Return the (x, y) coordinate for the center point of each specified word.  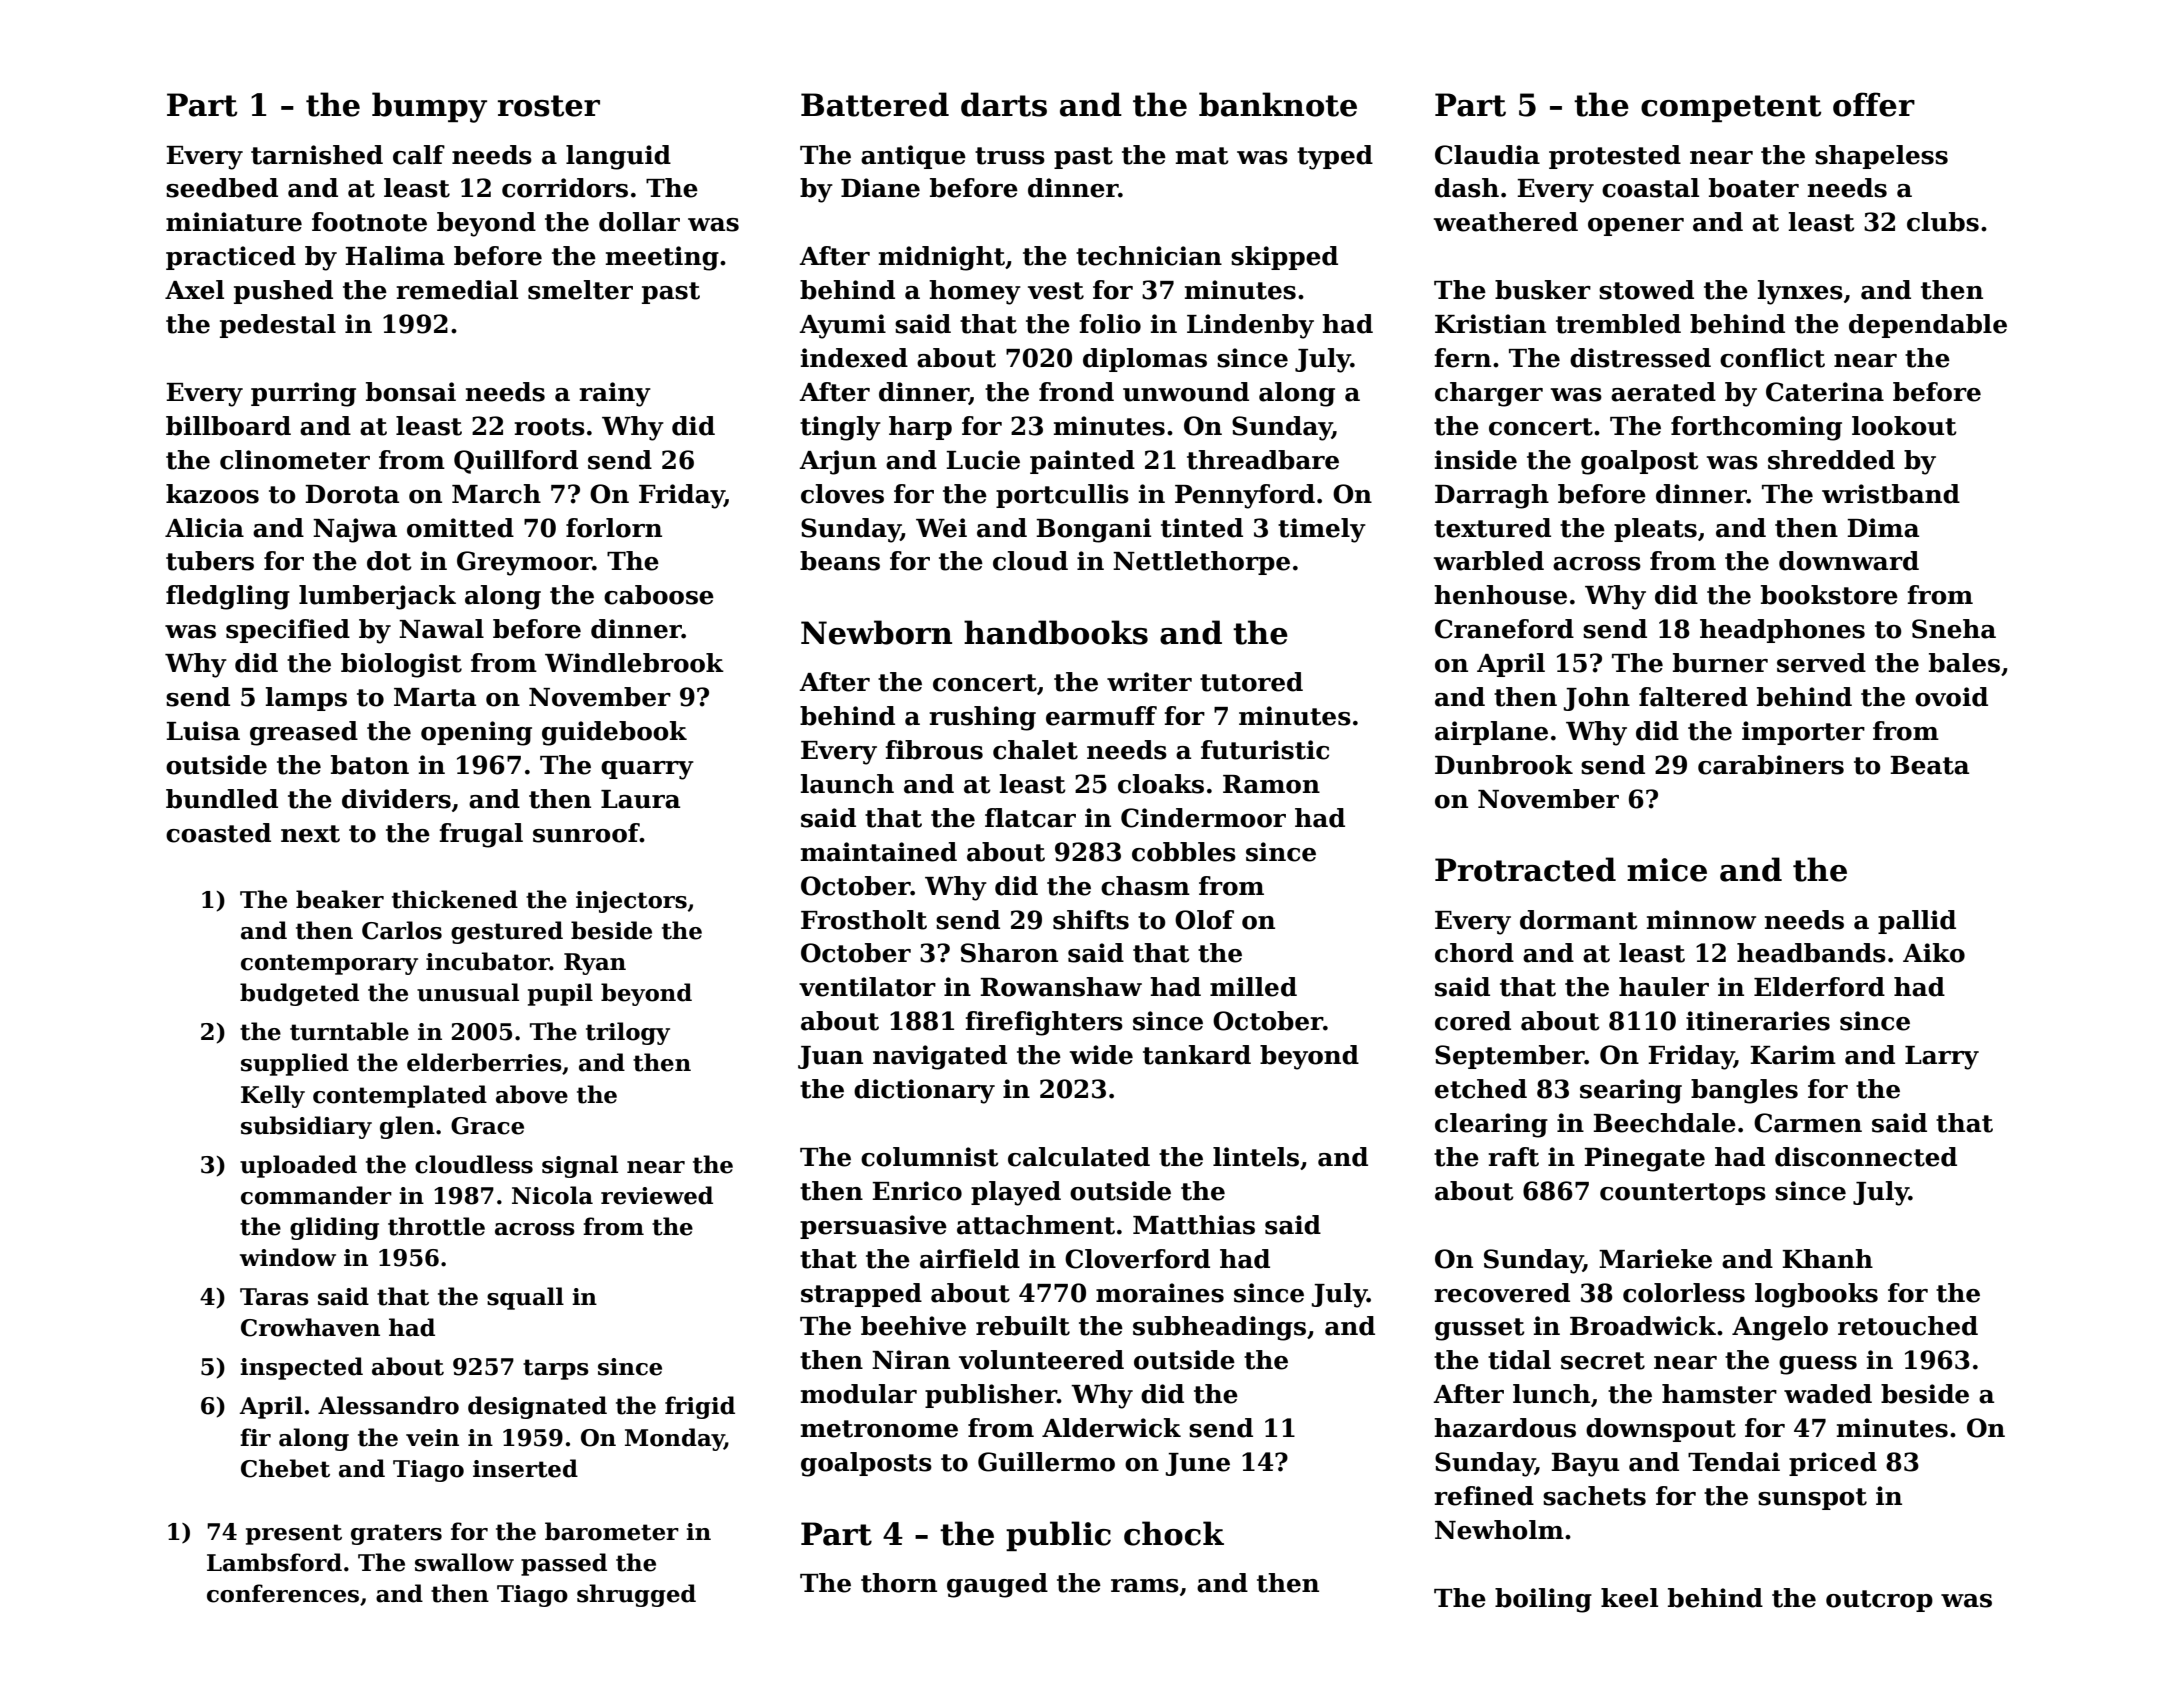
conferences (283, 1593)
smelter (580, 290)
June (1198, 1464)
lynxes (1800, 292)
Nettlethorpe (1201, 563)
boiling (1543, 1600)
